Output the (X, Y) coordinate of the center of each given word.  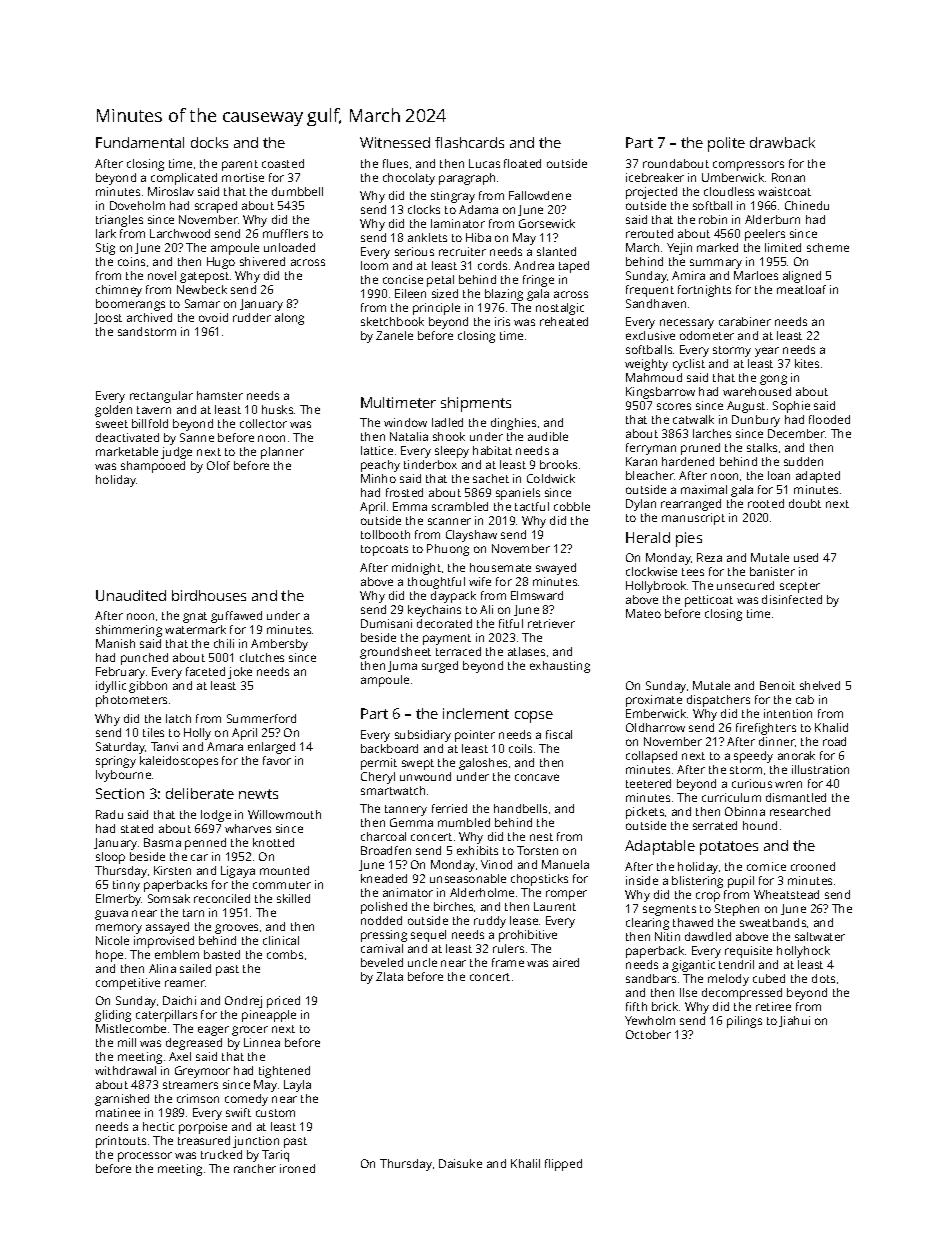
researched (800, 811)
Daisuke (460, 1163)
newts (258, 794)
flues (395, 163)
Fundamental (140, 142)
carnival (382, 948)
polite (726, 144)
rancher (255, 1168)
